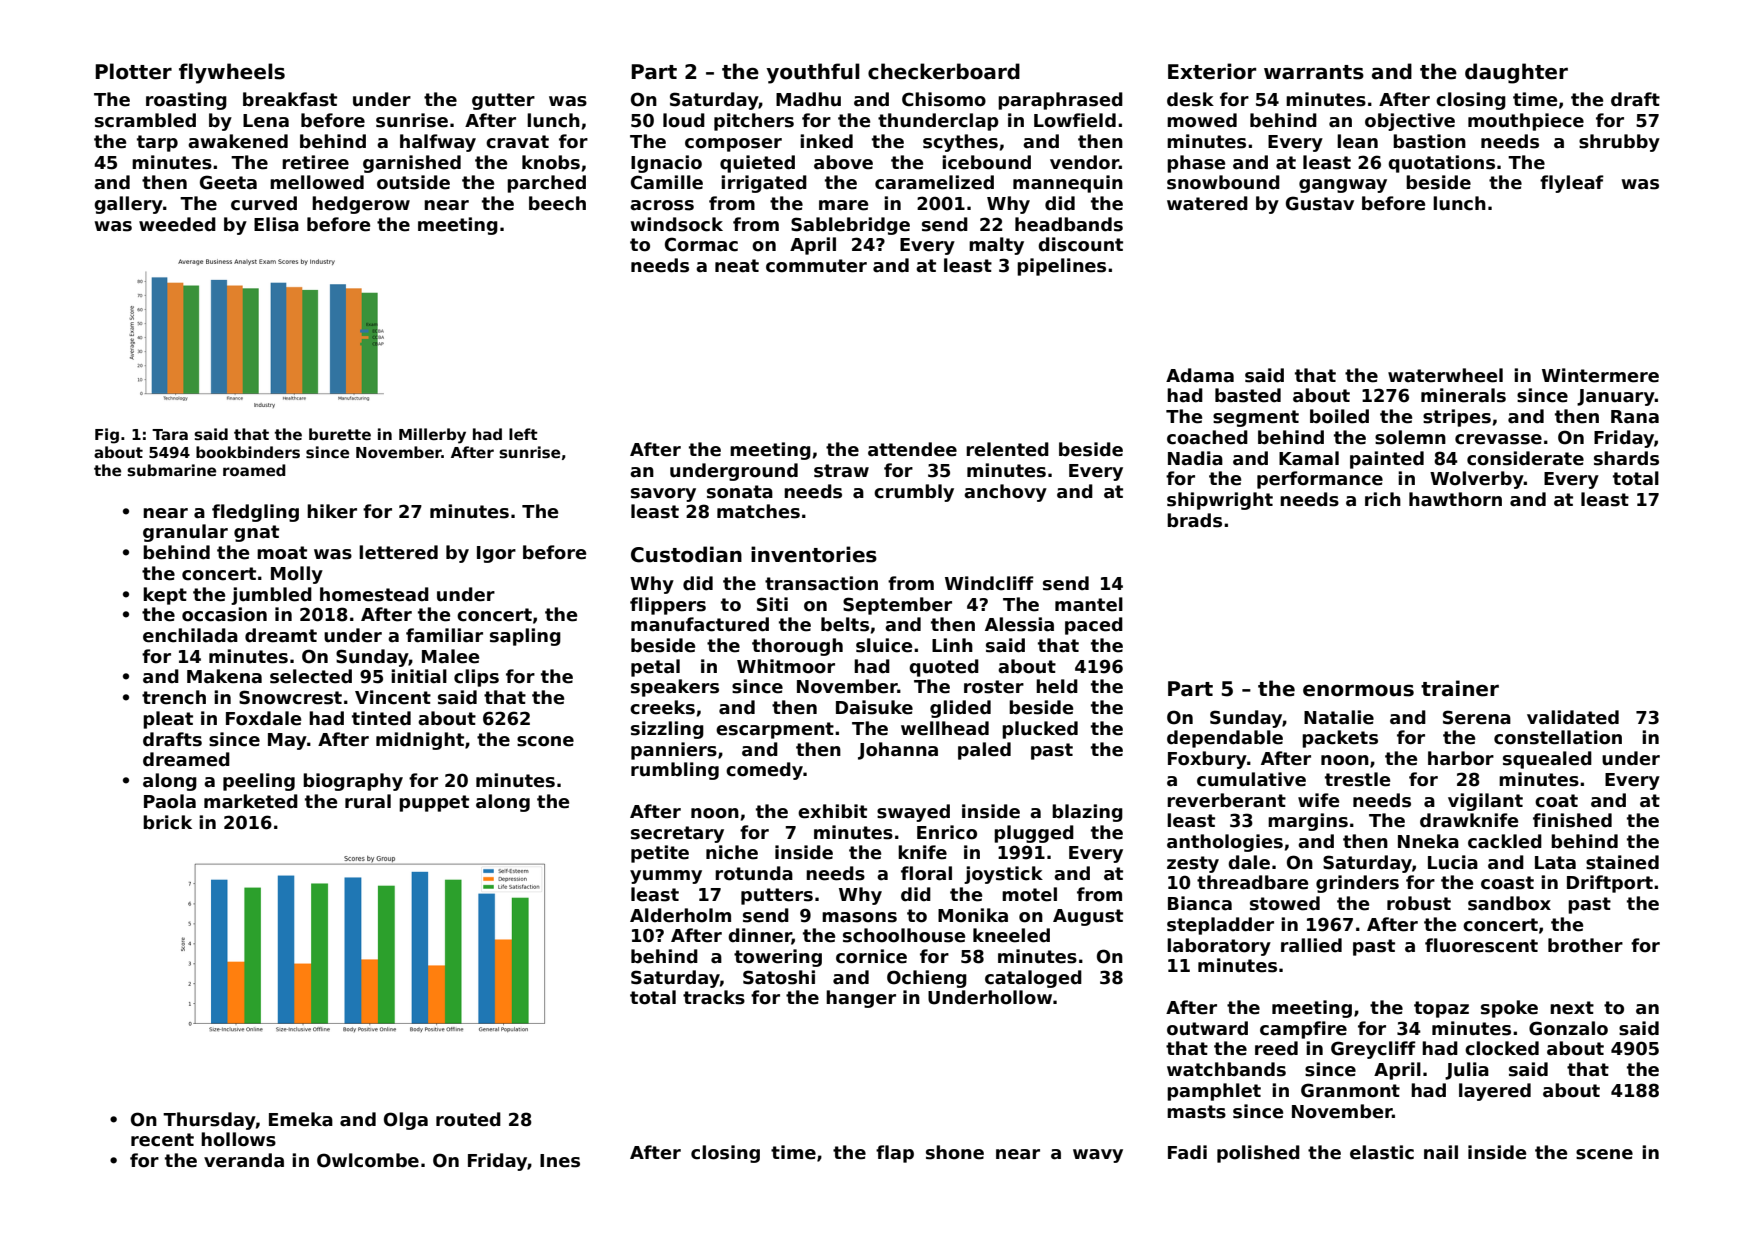 Image resolution: width=1754 pixels, height=1241 pixels. I want to click on Plotter, so click(133, 71).
